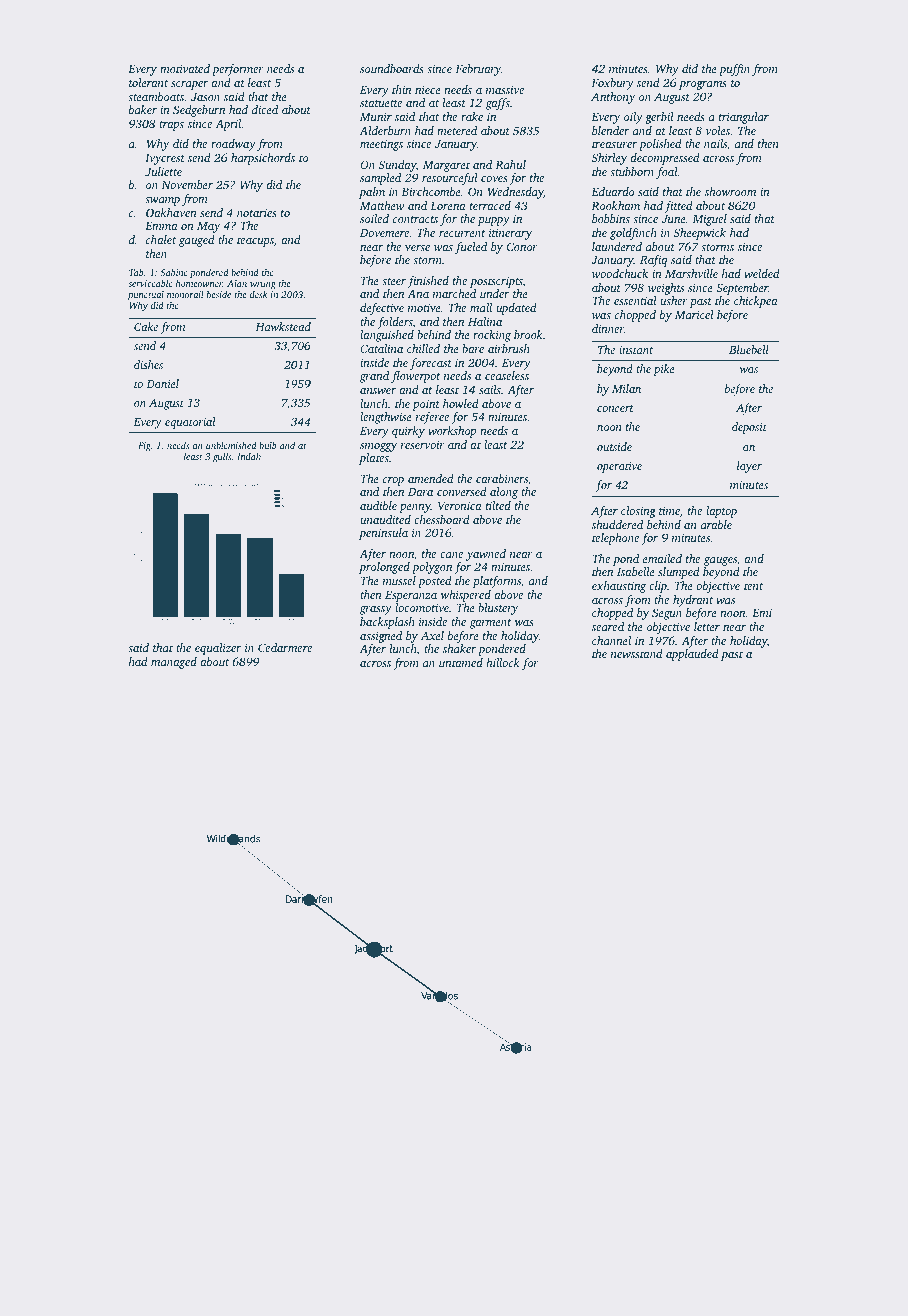 This screenshot has height=1316, width=908. Describe the element at coordinates (383, 534) in the screenshot. I see `peninsula` at that location.
